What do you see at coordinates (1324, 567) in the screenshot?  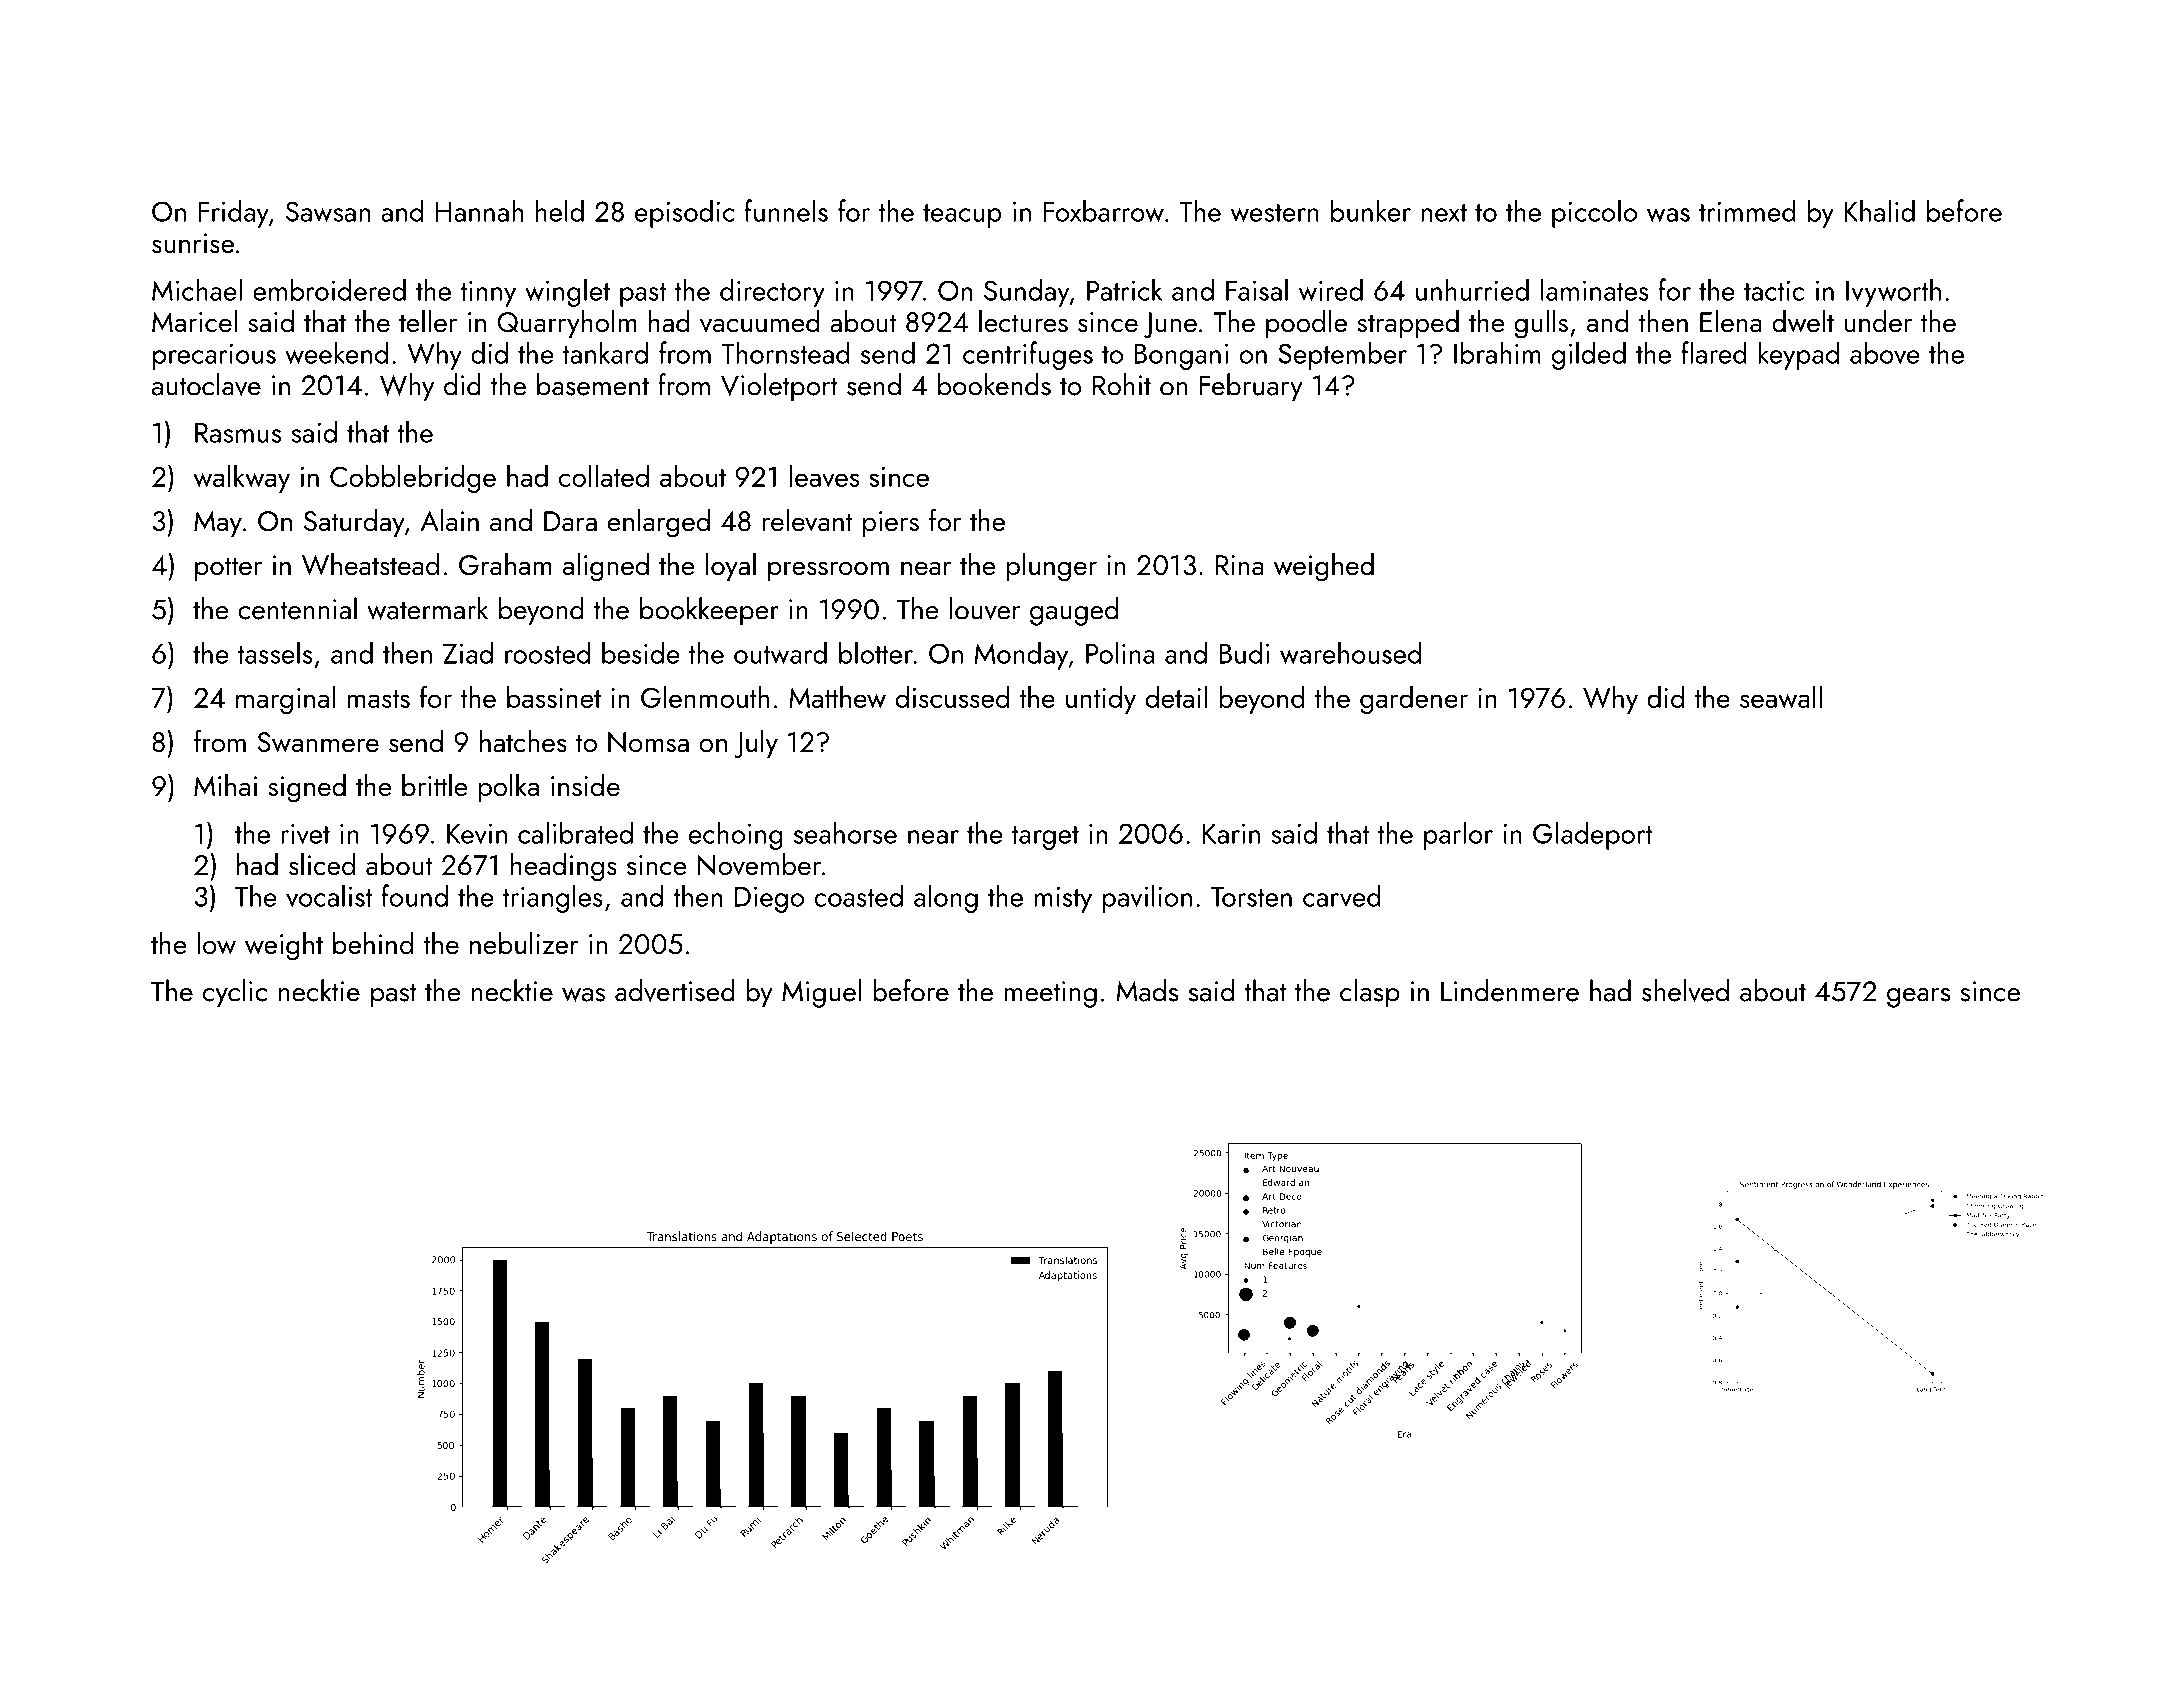 I see `weighed` at bounding box center [1324, 567].
